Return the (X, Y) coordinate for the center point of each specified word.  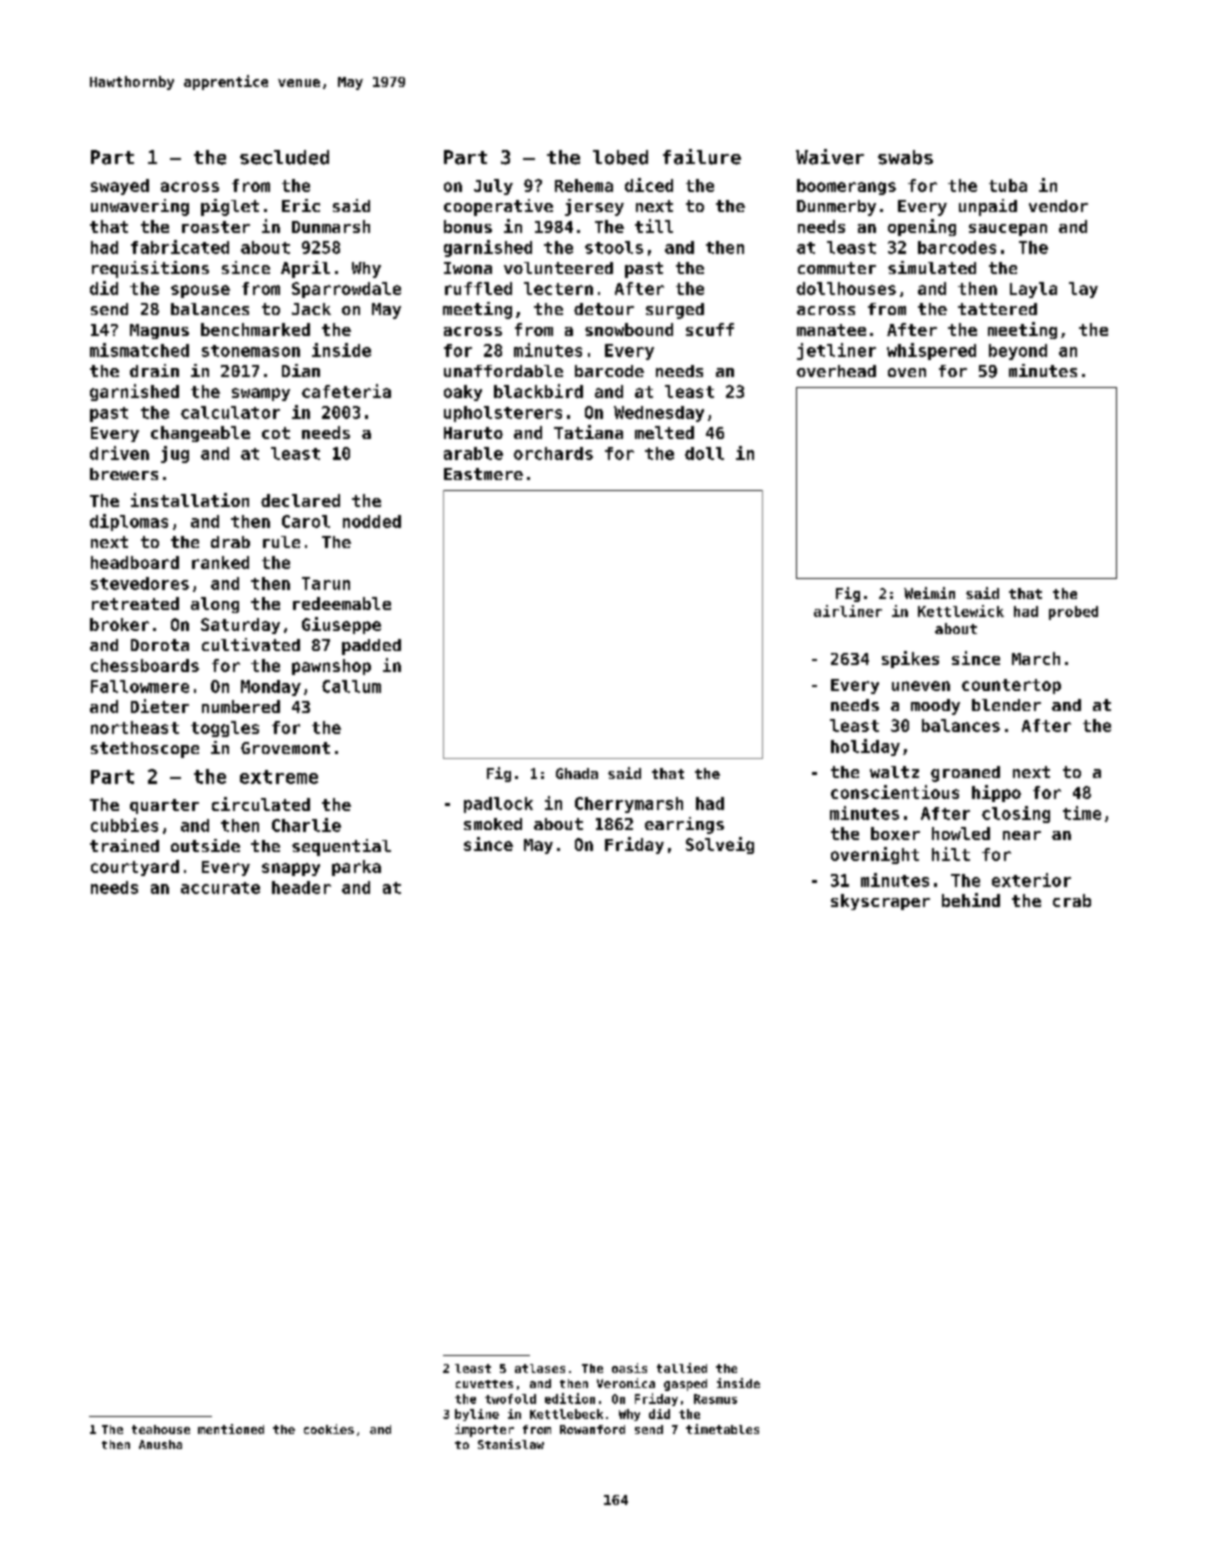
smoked (493, 824)
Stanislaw (511, 1444)
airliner (848, 611)
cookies (329, 1429)
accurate (220, 888)
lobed (620, 157)
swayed (120, 187)
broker (119, 624)
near (1022, 835)
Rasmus (715, 1399)
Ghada (577, 773)
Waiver (830, 157)
